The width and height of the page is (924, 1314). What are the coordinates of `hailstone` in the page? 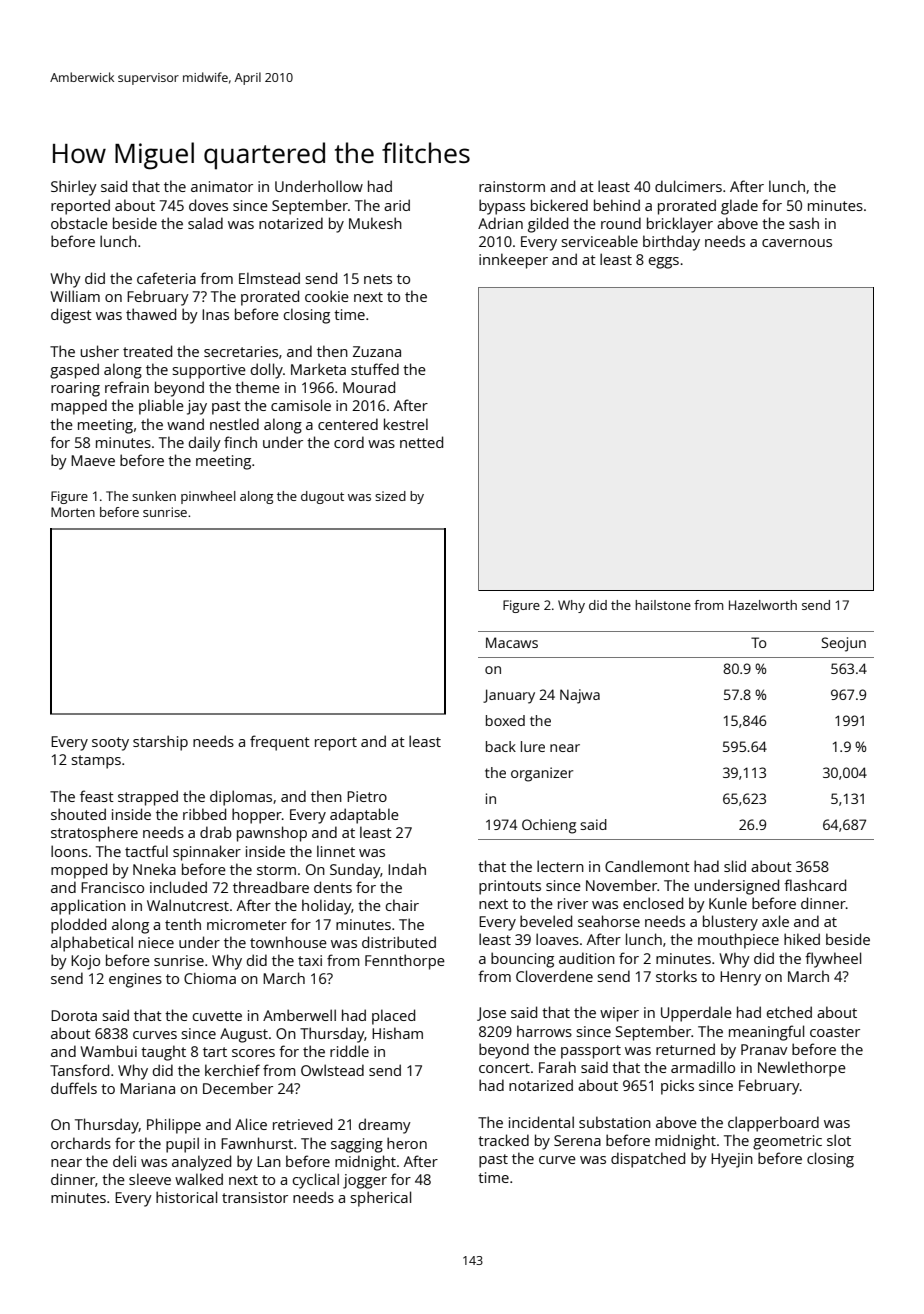 It's located at (663, 605).
